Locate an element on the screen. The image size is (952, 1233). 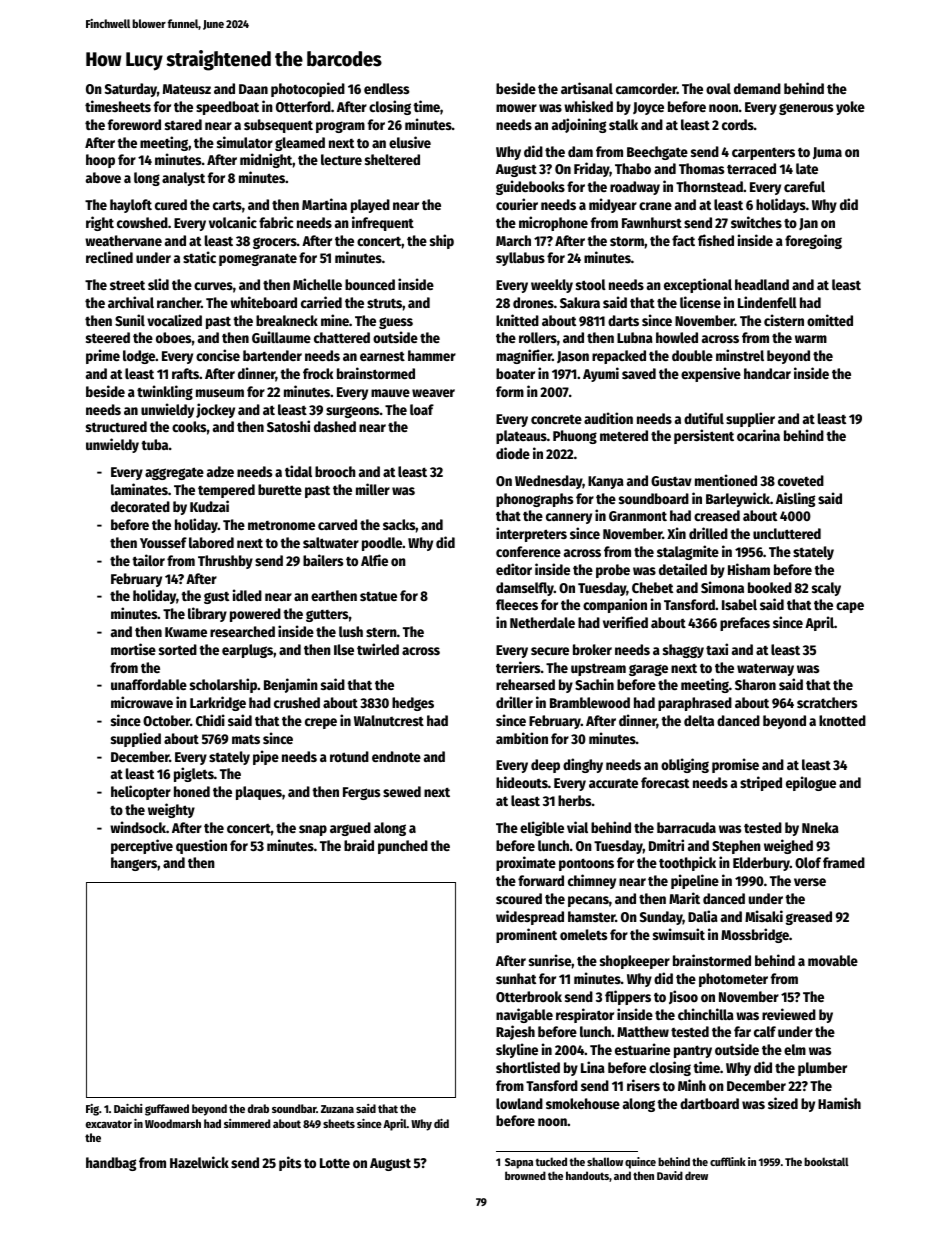
form is located at coordinates (510, 391).
